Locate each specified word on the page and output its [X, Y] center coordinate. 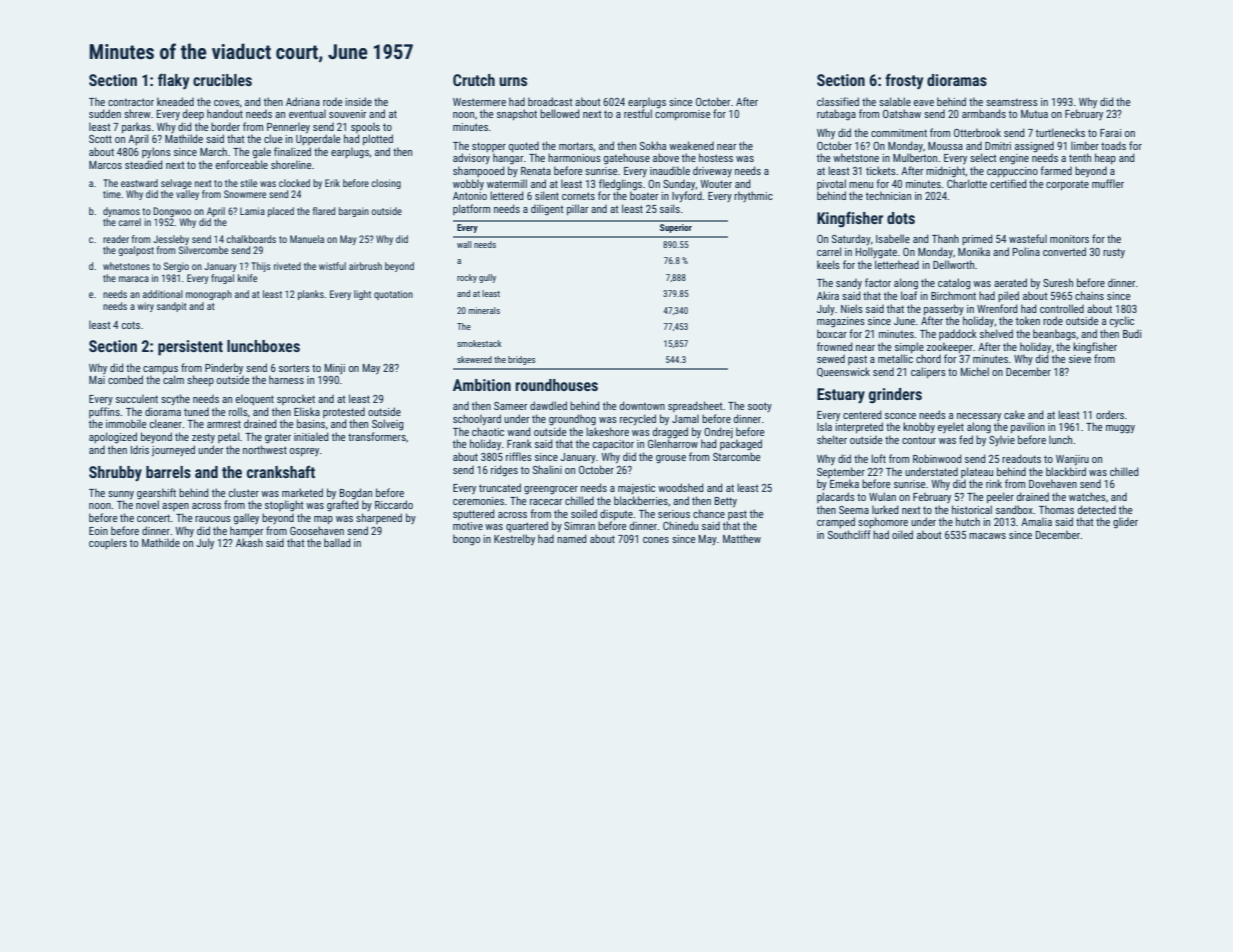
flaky [173, 81]
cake [1014, 414]
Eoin [98, 531]
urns [513, 81]
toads [1113, 145]
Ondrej [718, 432]
